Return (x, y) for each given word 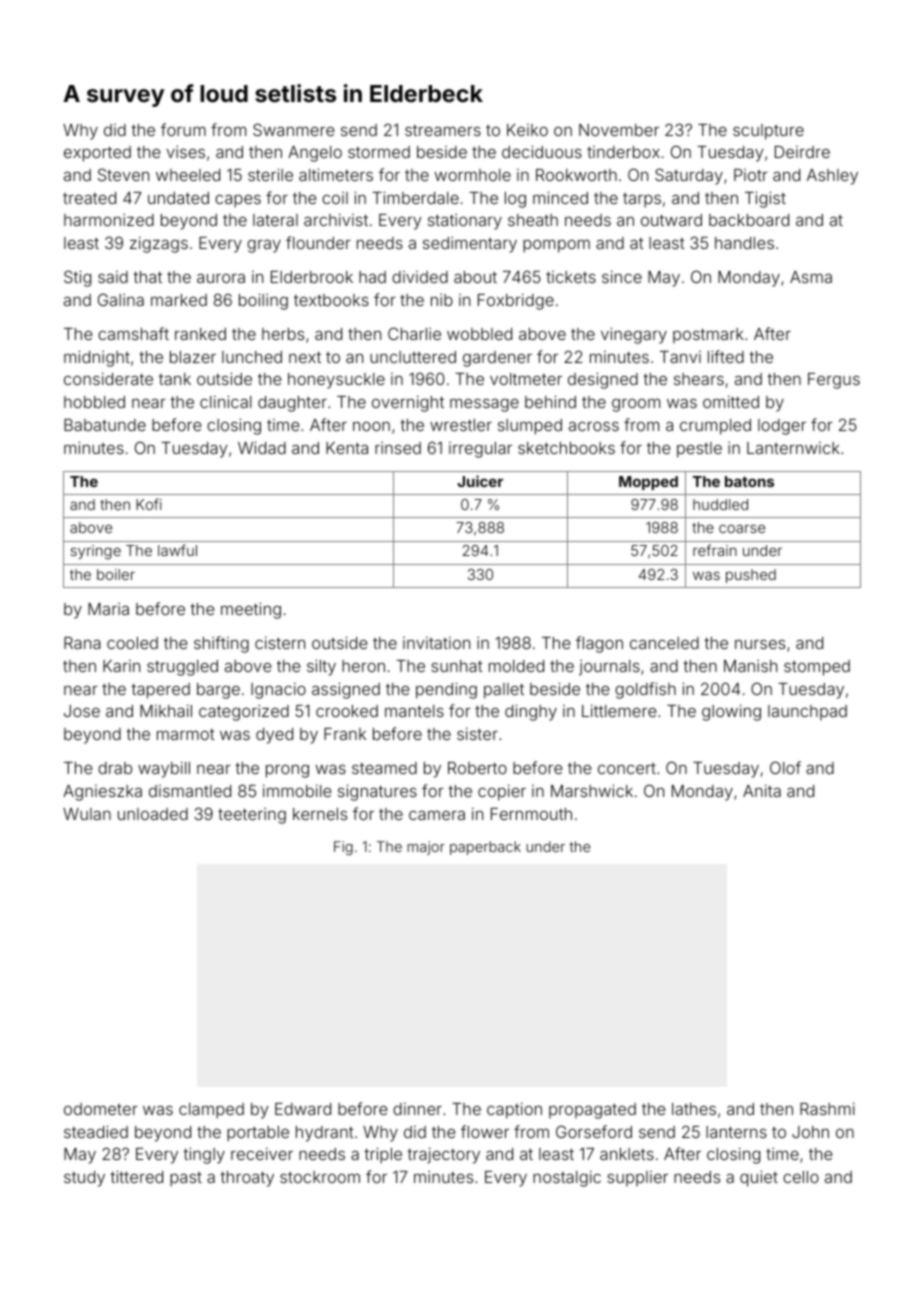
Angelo (315, 154)
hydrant (325, 1134)
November (619, 130)
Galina (121, 299)
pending (446, 690)
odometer (101, 1109)
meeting (251, 610)
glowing (731, 712)
